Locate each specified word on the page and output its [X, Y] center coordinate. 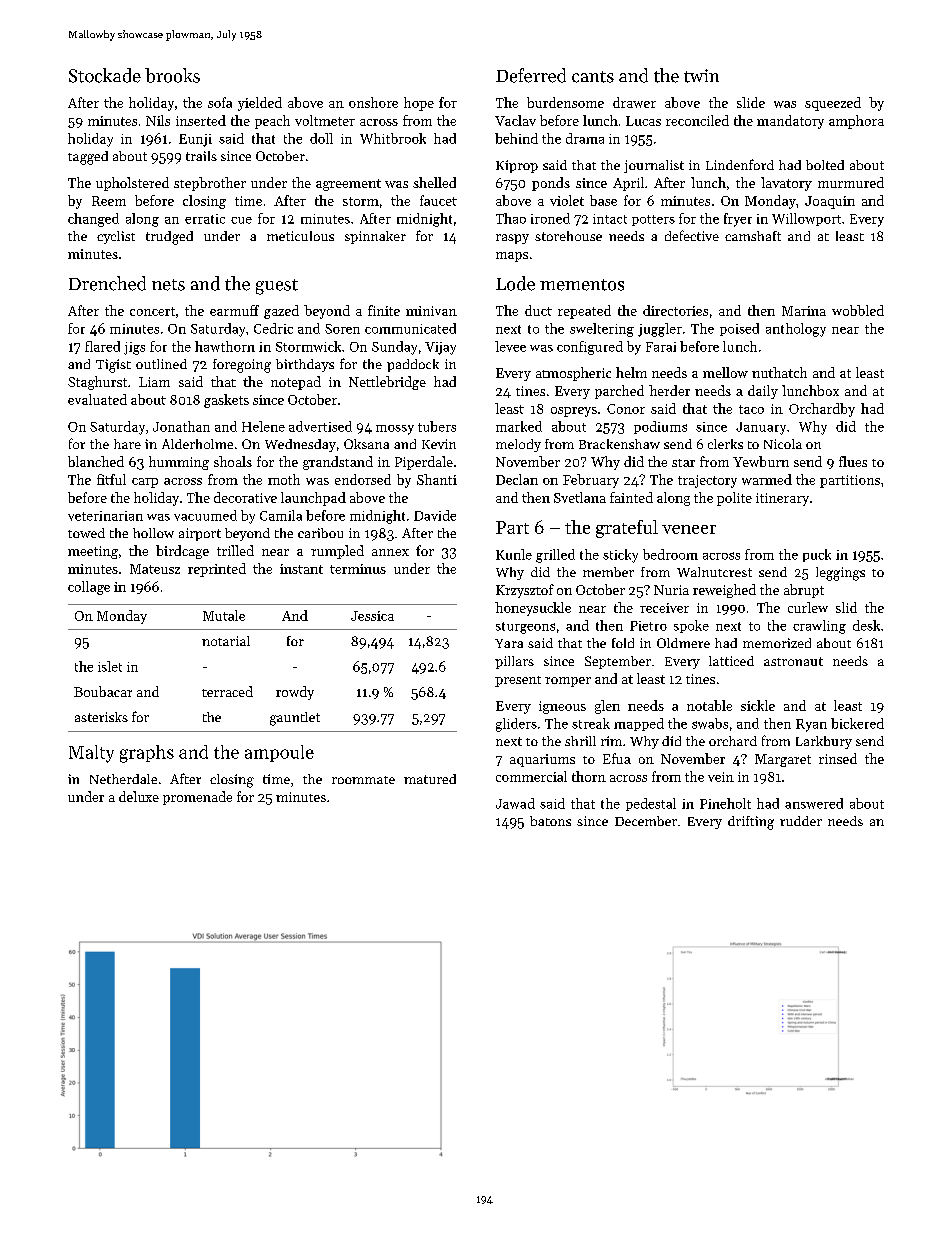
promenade [197, 798]
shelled [434, 182]
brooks [172, 75]
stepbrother [210, 184]
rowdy [295, 693]
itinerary [782, 499]
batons [550, 821]
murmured [851, 182]
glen [607, 707]
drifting [751, 823]
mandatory [790, 122]
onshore [373, 102]
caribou [320, 533]
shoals [233, 461]
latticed [731, 661]
